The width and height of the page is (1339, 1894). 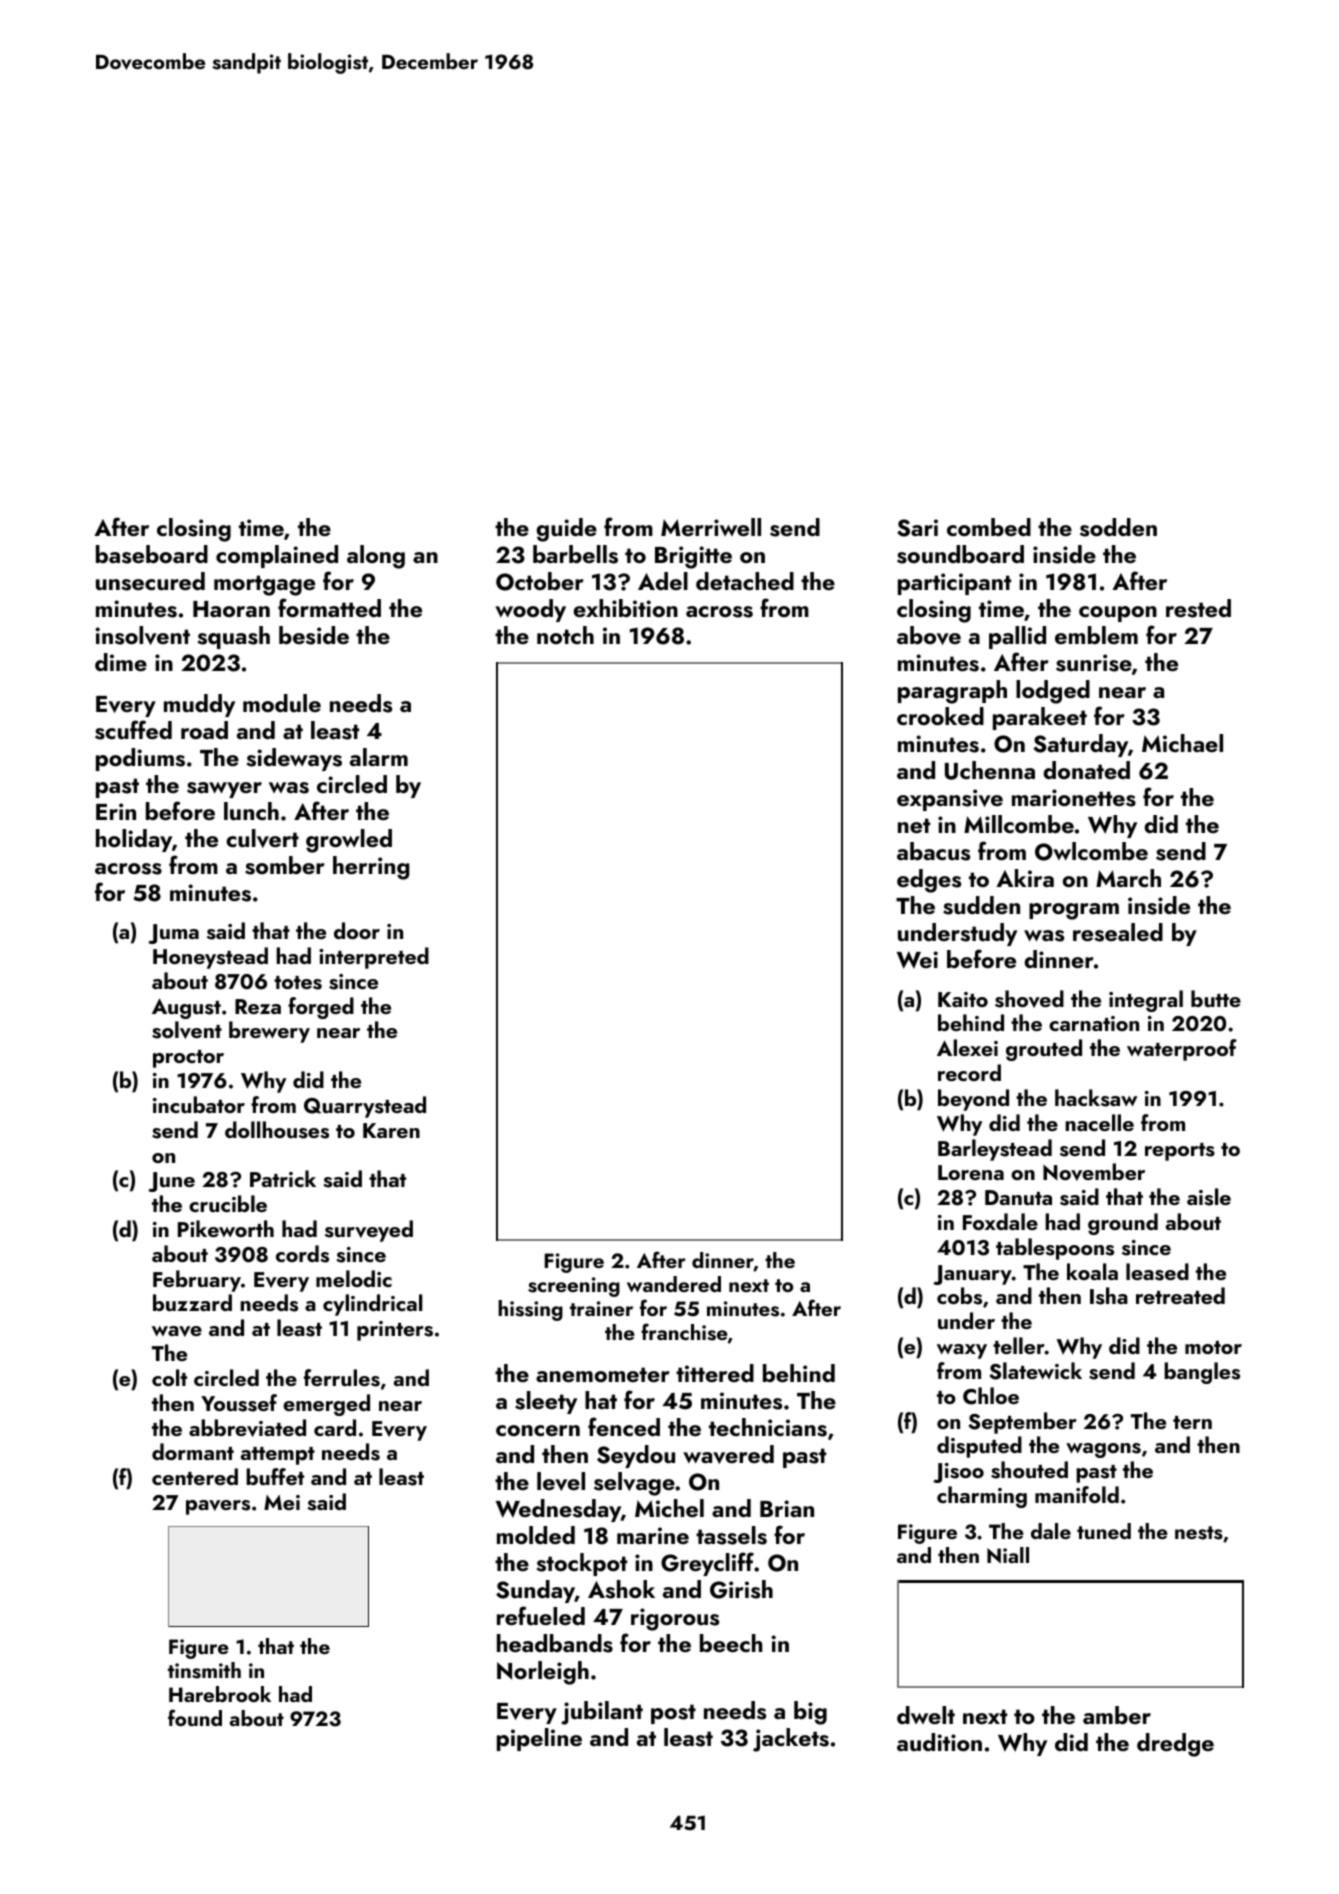 What do you see at coordinates (277, 556) in the page?
I see `complained` at bounding box center [277, 556].
